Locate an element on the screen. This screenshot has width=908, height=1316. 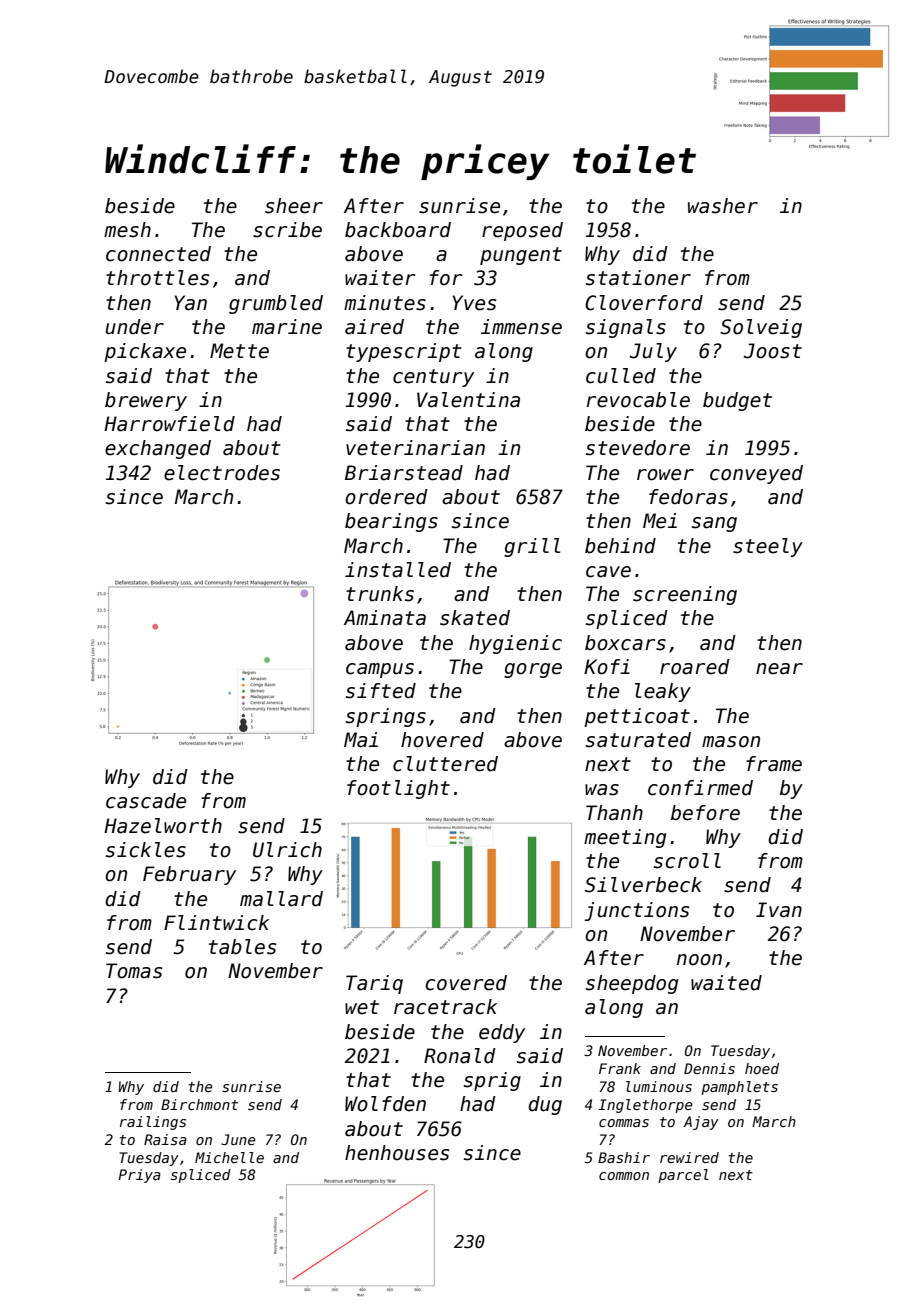
boxcars is located at coordinates (625, 643).
